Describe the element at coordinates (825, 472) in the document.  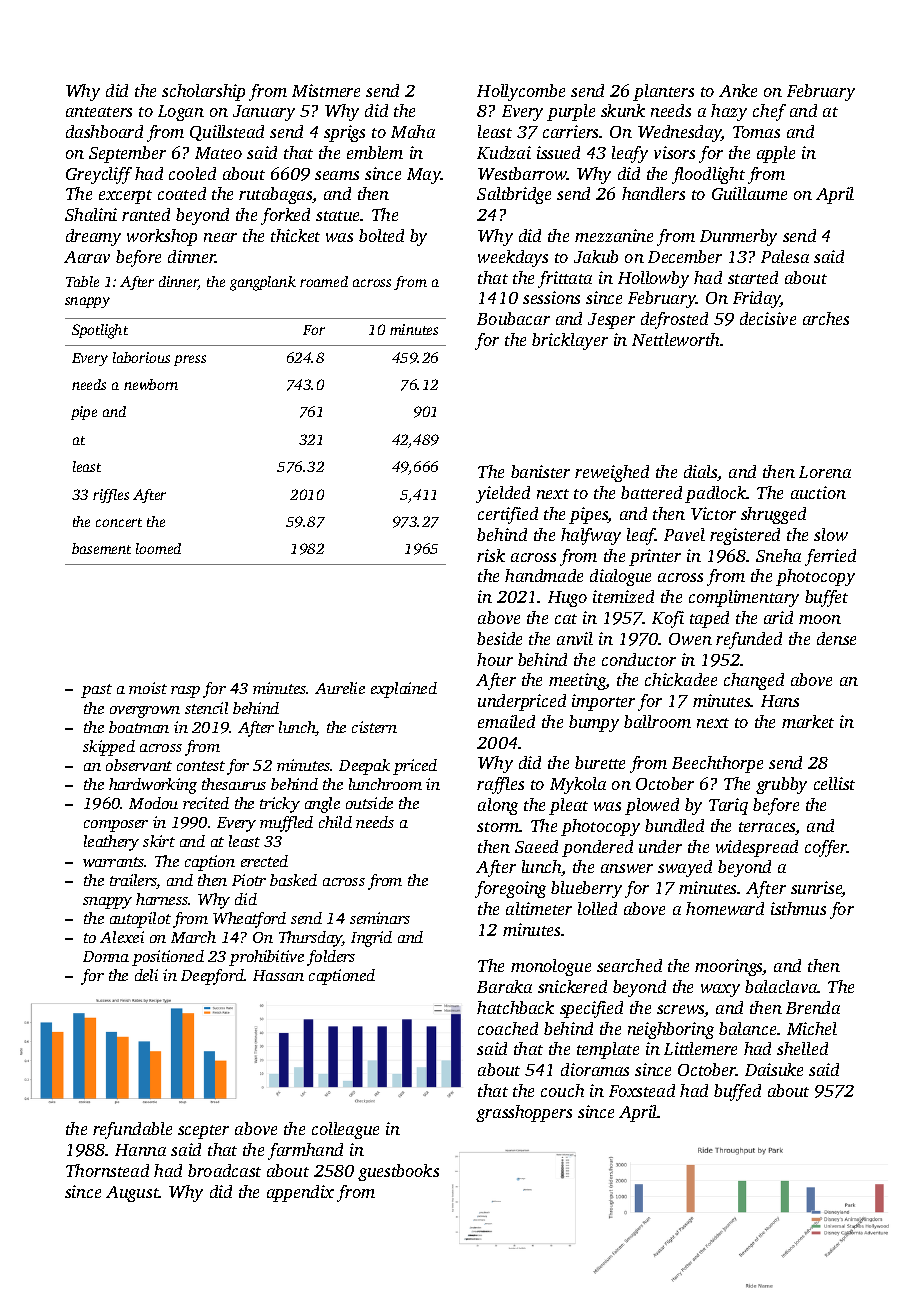
I see `Lorena` at that location.
